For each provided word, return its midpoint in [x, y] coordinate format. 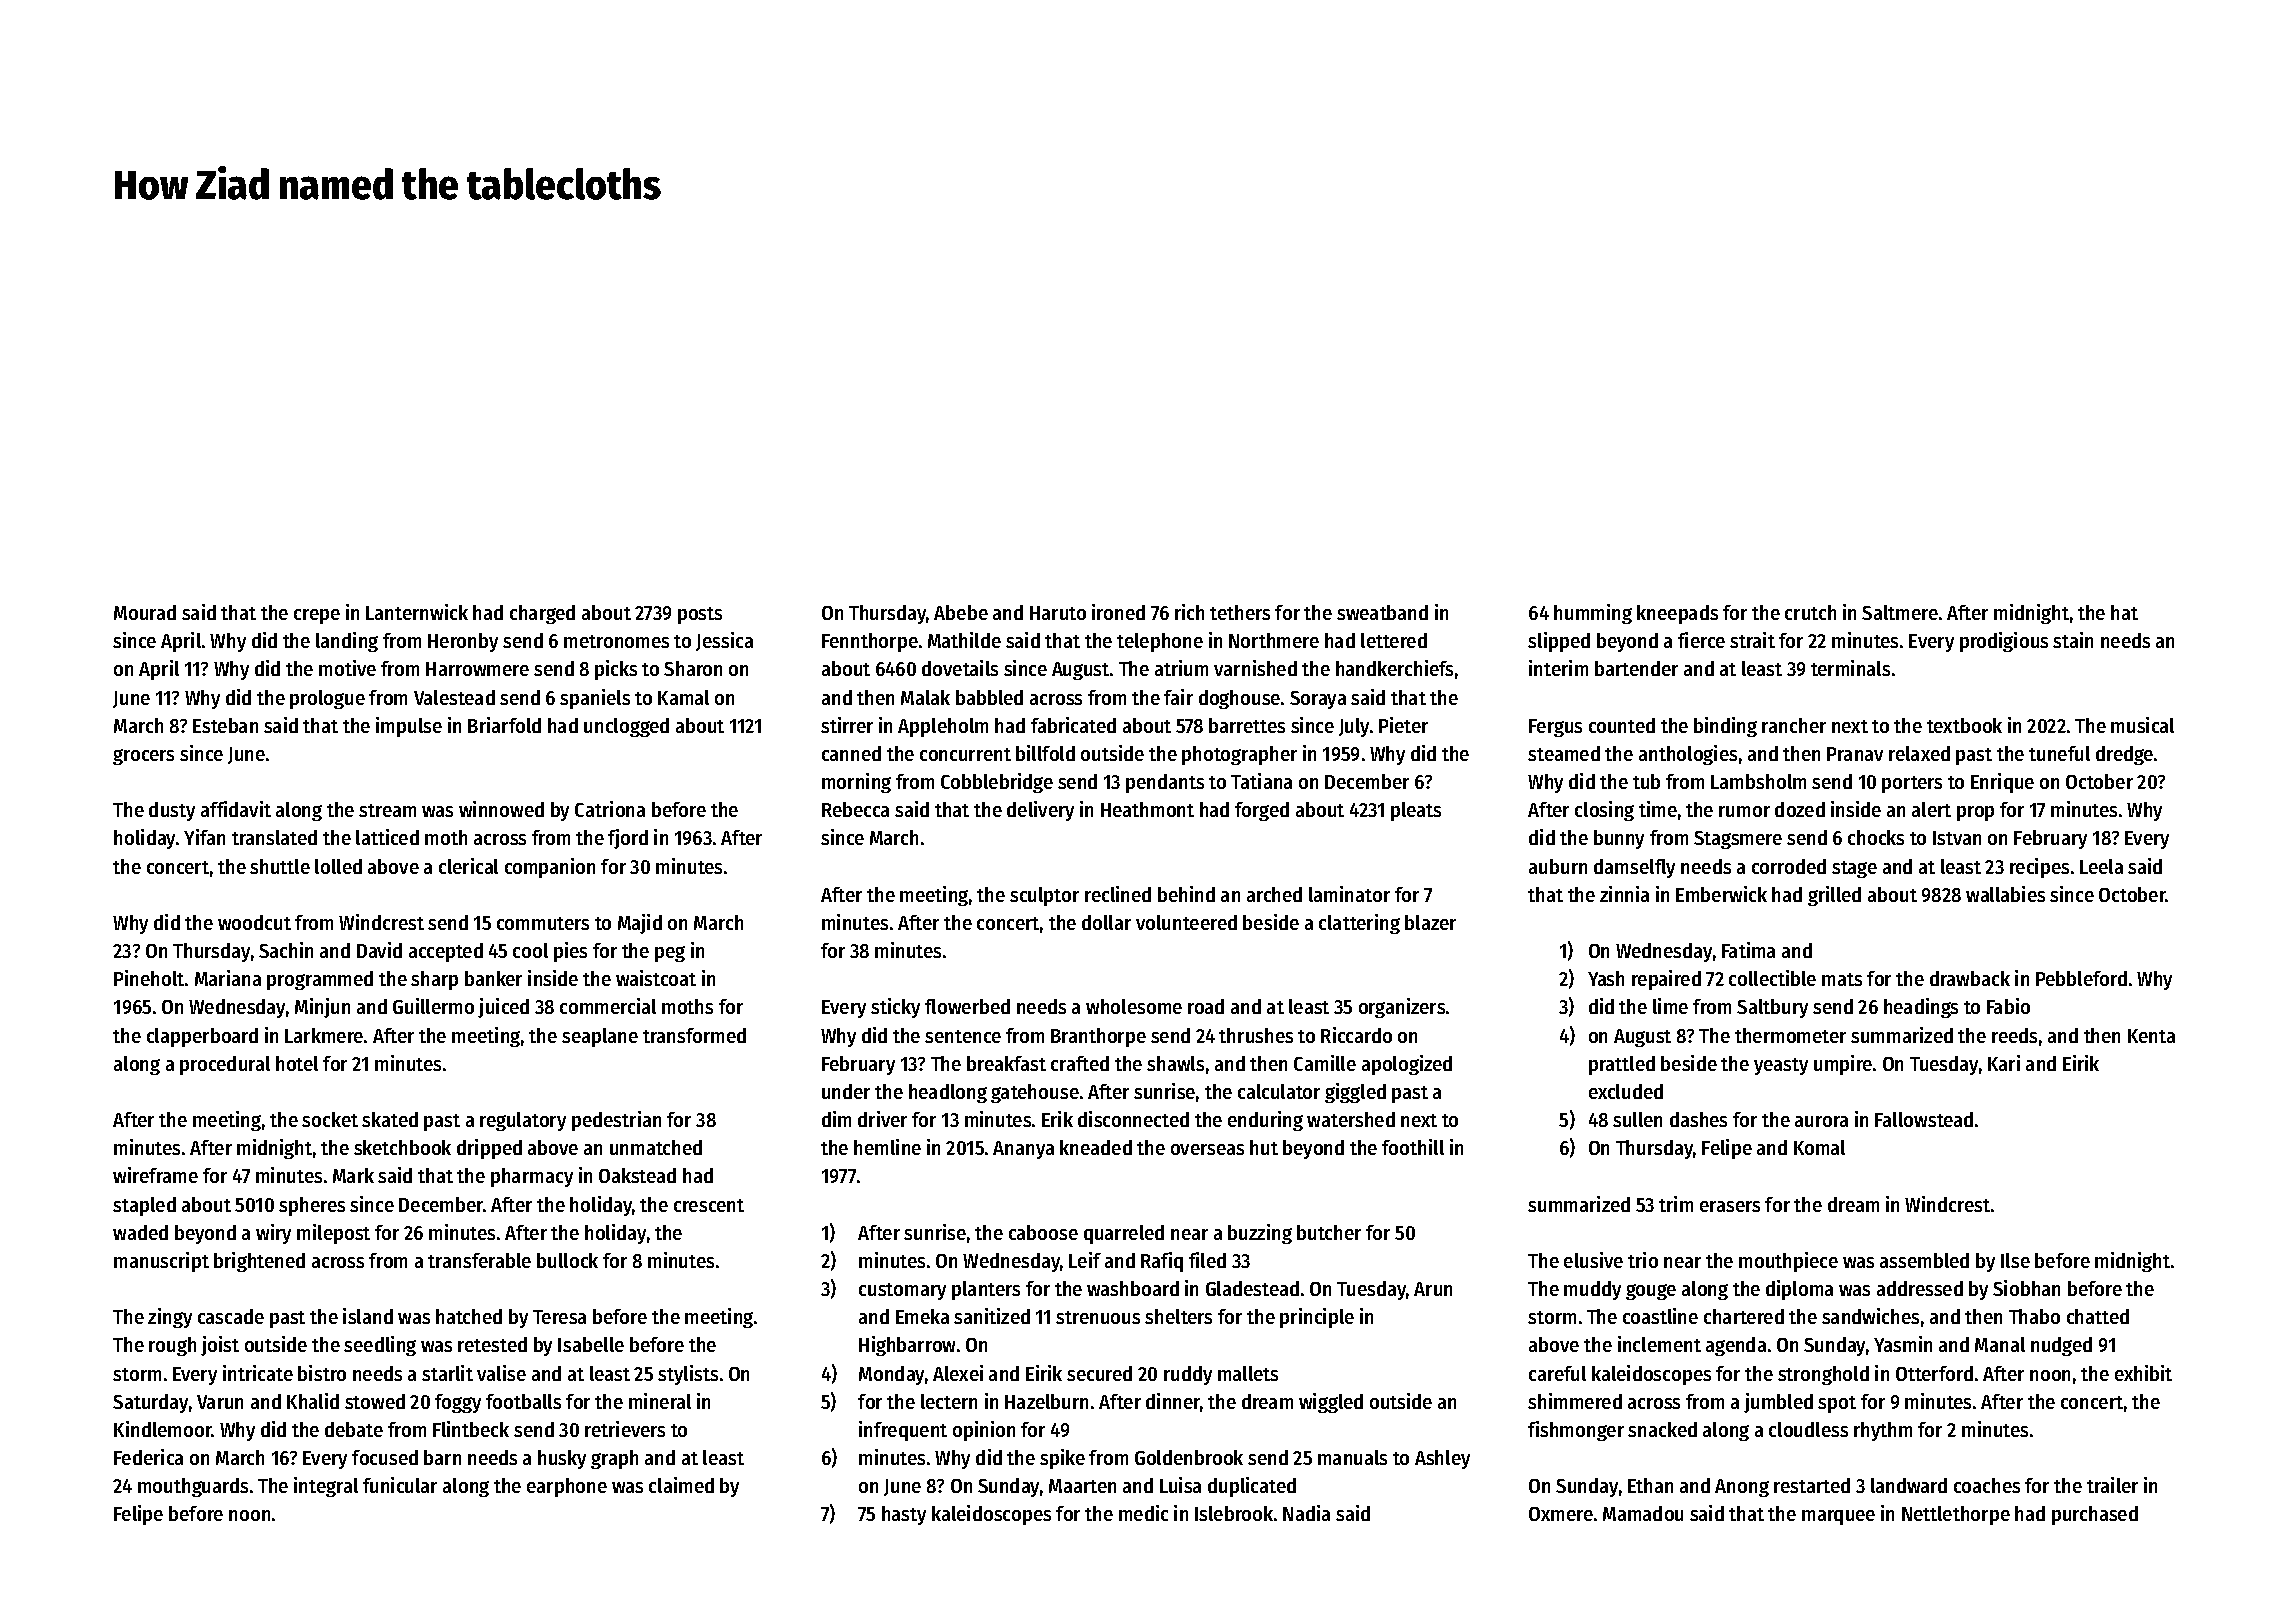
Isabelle [591, 1344]
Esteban [225, 725]
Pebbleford [2081, 978]
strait [1752, 640]
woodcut [254, 922]
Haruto [1058, 613]
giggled [1355, 1093]
